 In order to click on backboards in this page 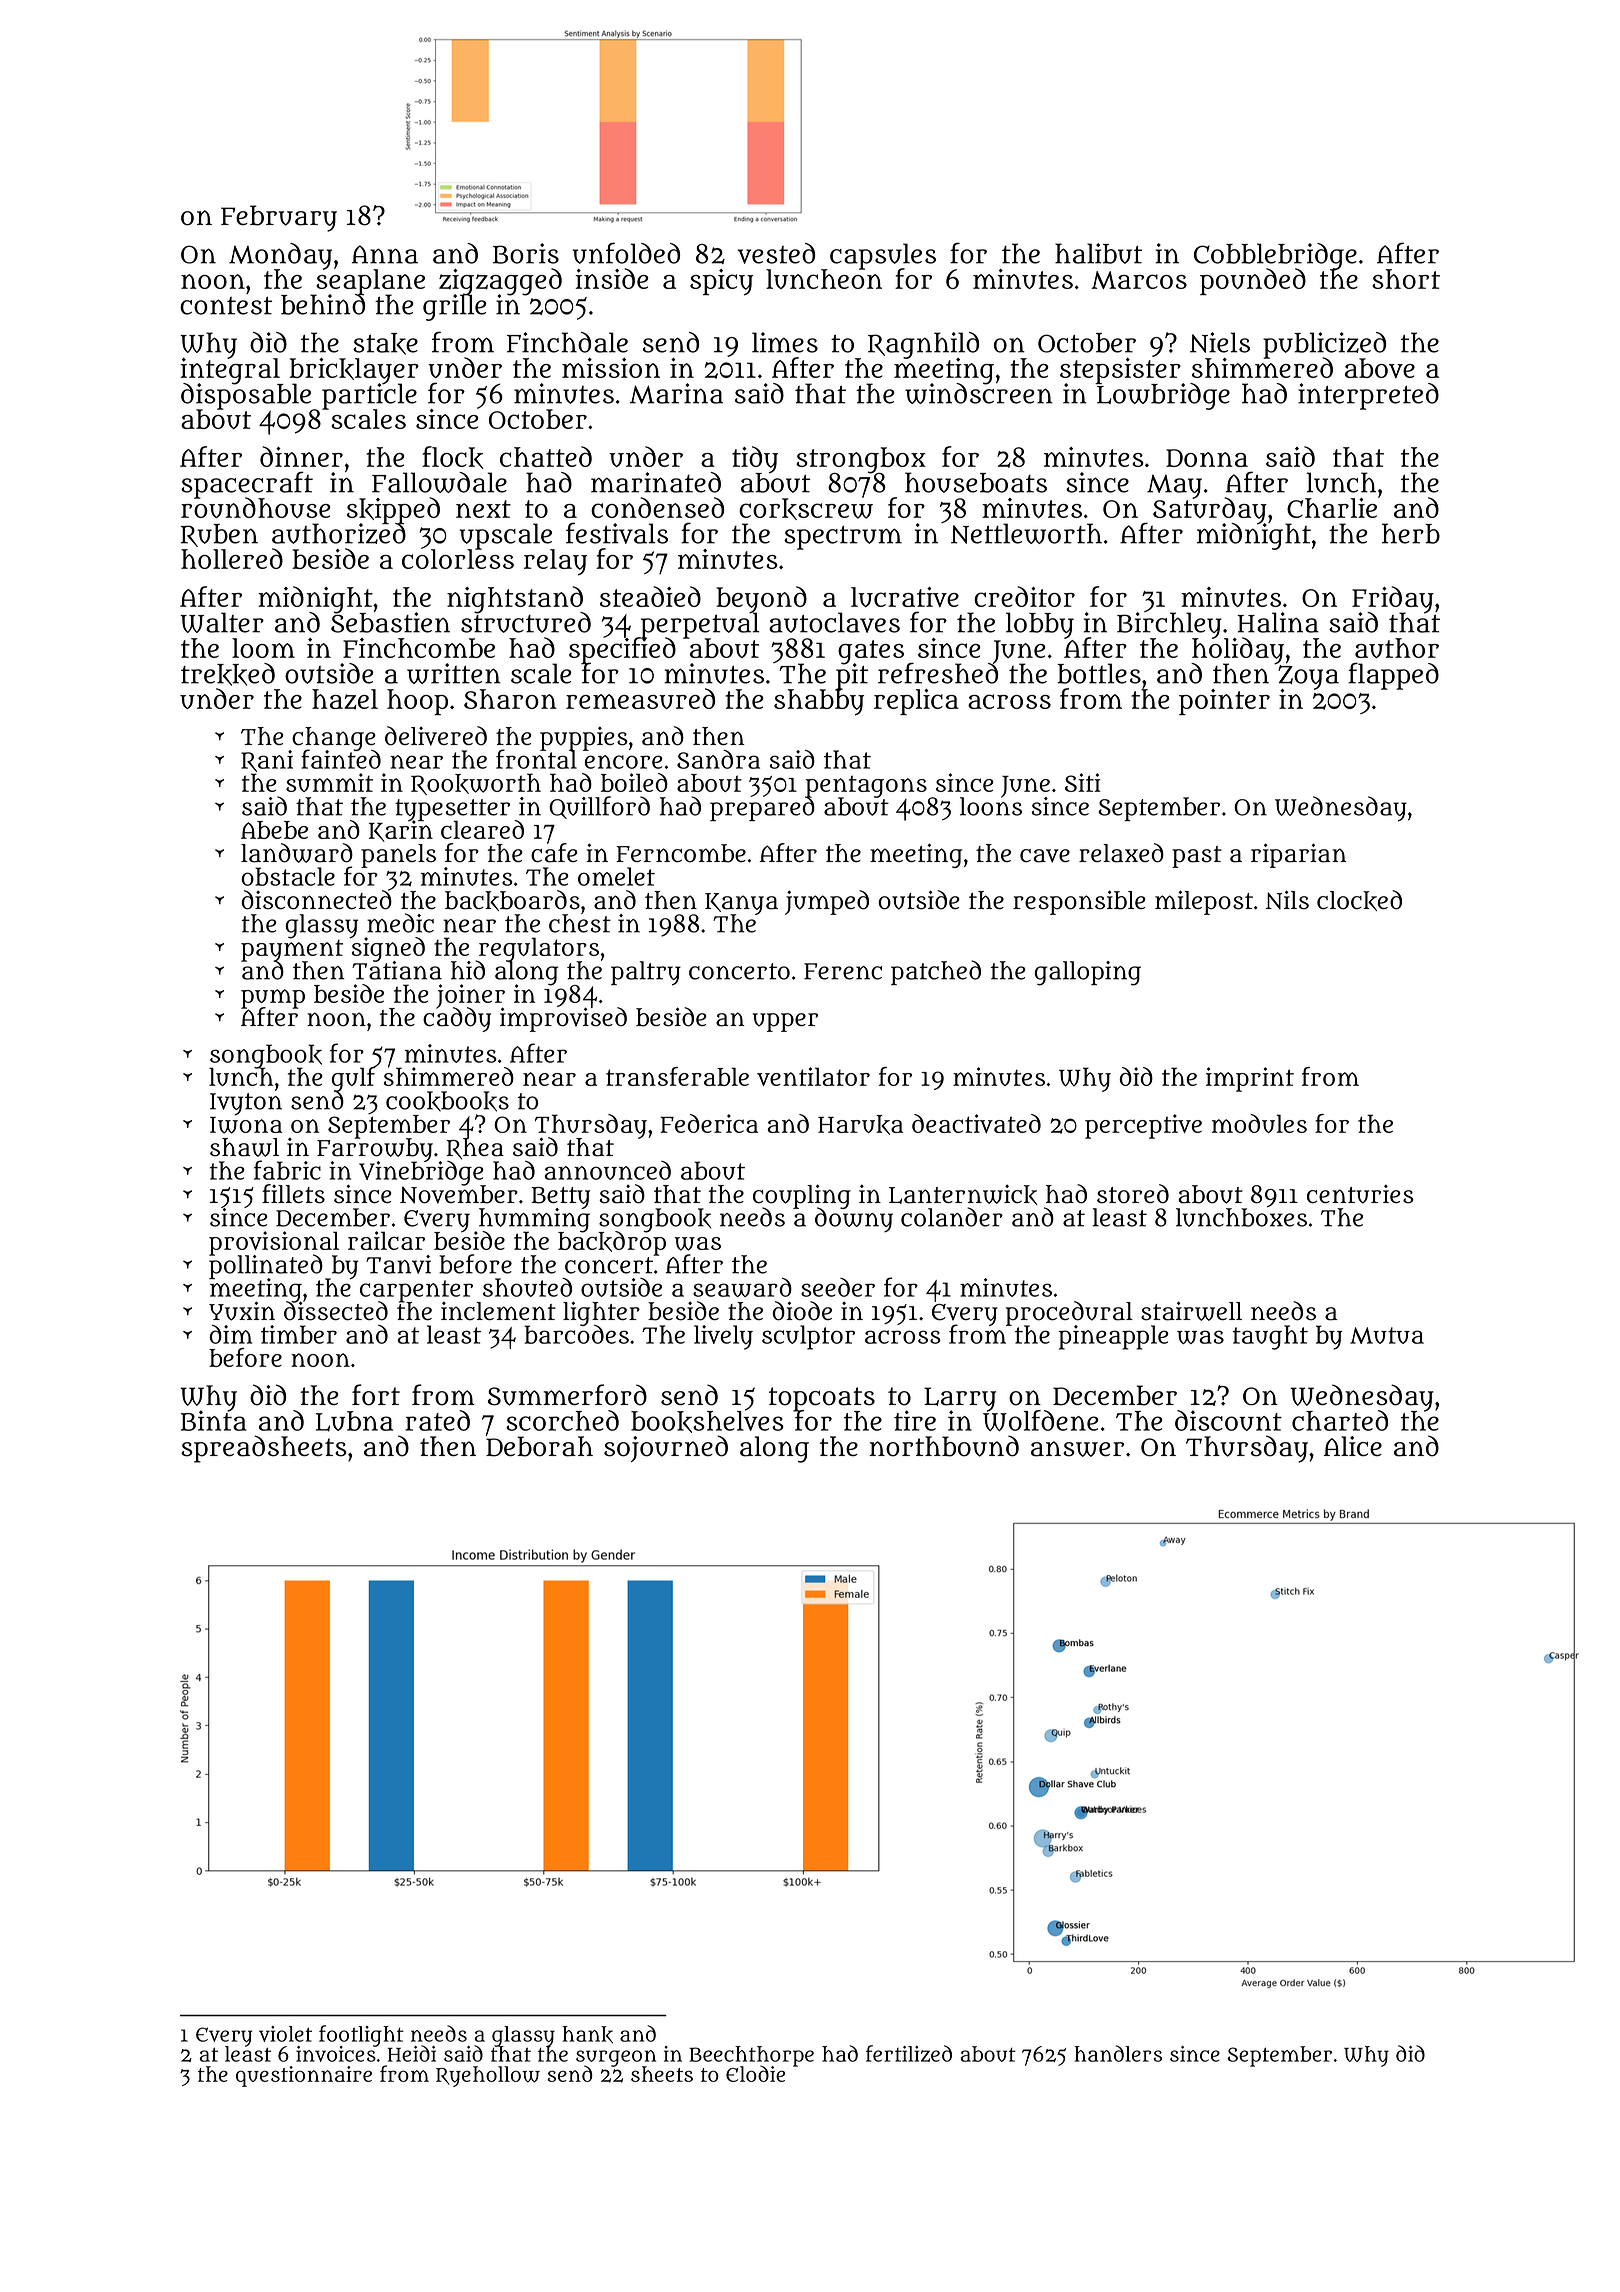, I will do `click(512, 900)`.
